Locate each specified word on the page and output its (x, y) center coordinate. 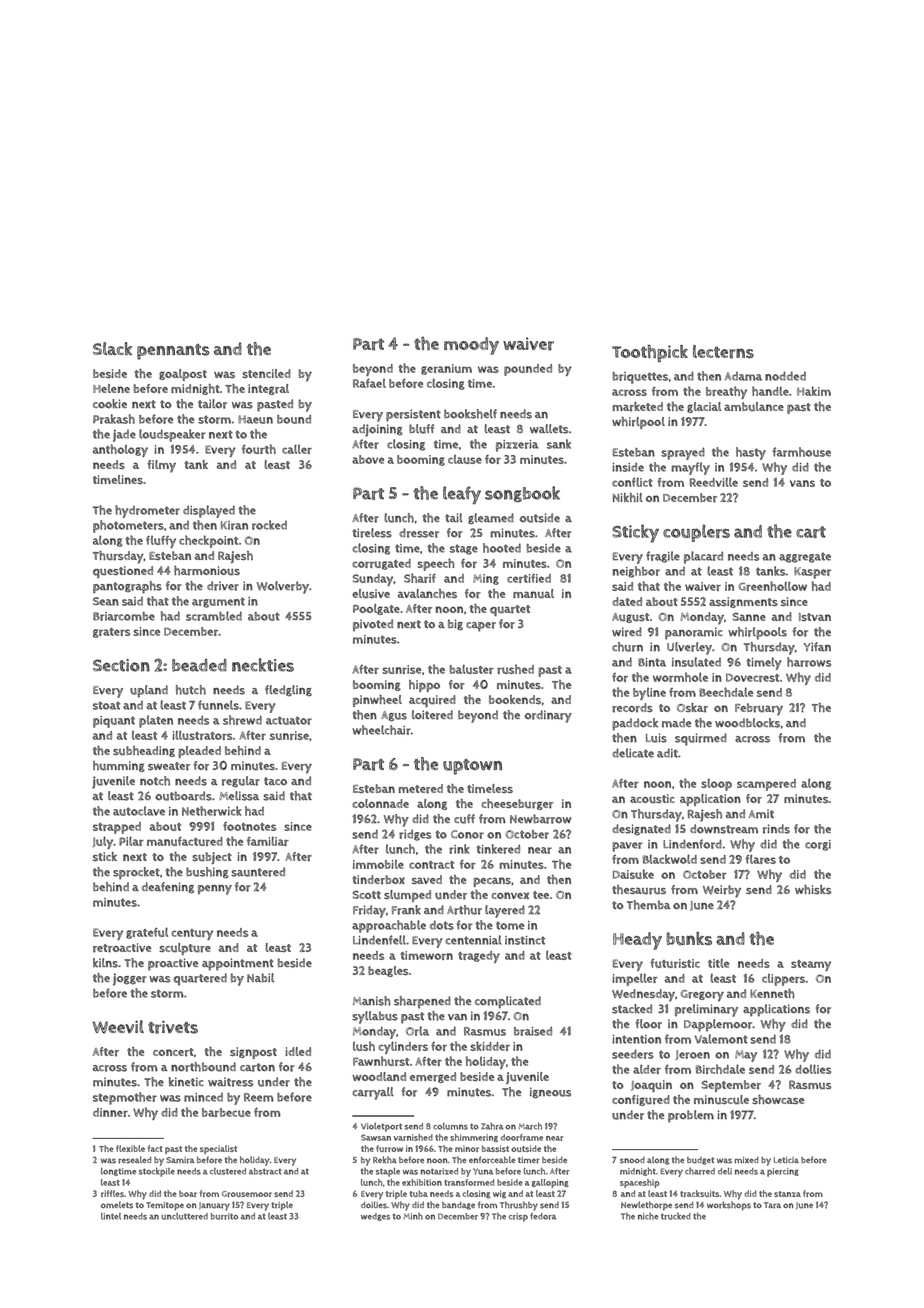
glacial (704, 407)
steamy (811, 965)
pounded (528, 370)
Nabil (260, 978)
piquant (114, 722)
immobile (378, 864)
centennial (473, 940)
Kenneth (772, 993)
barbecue (226, 1112)
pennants (173, 352)
